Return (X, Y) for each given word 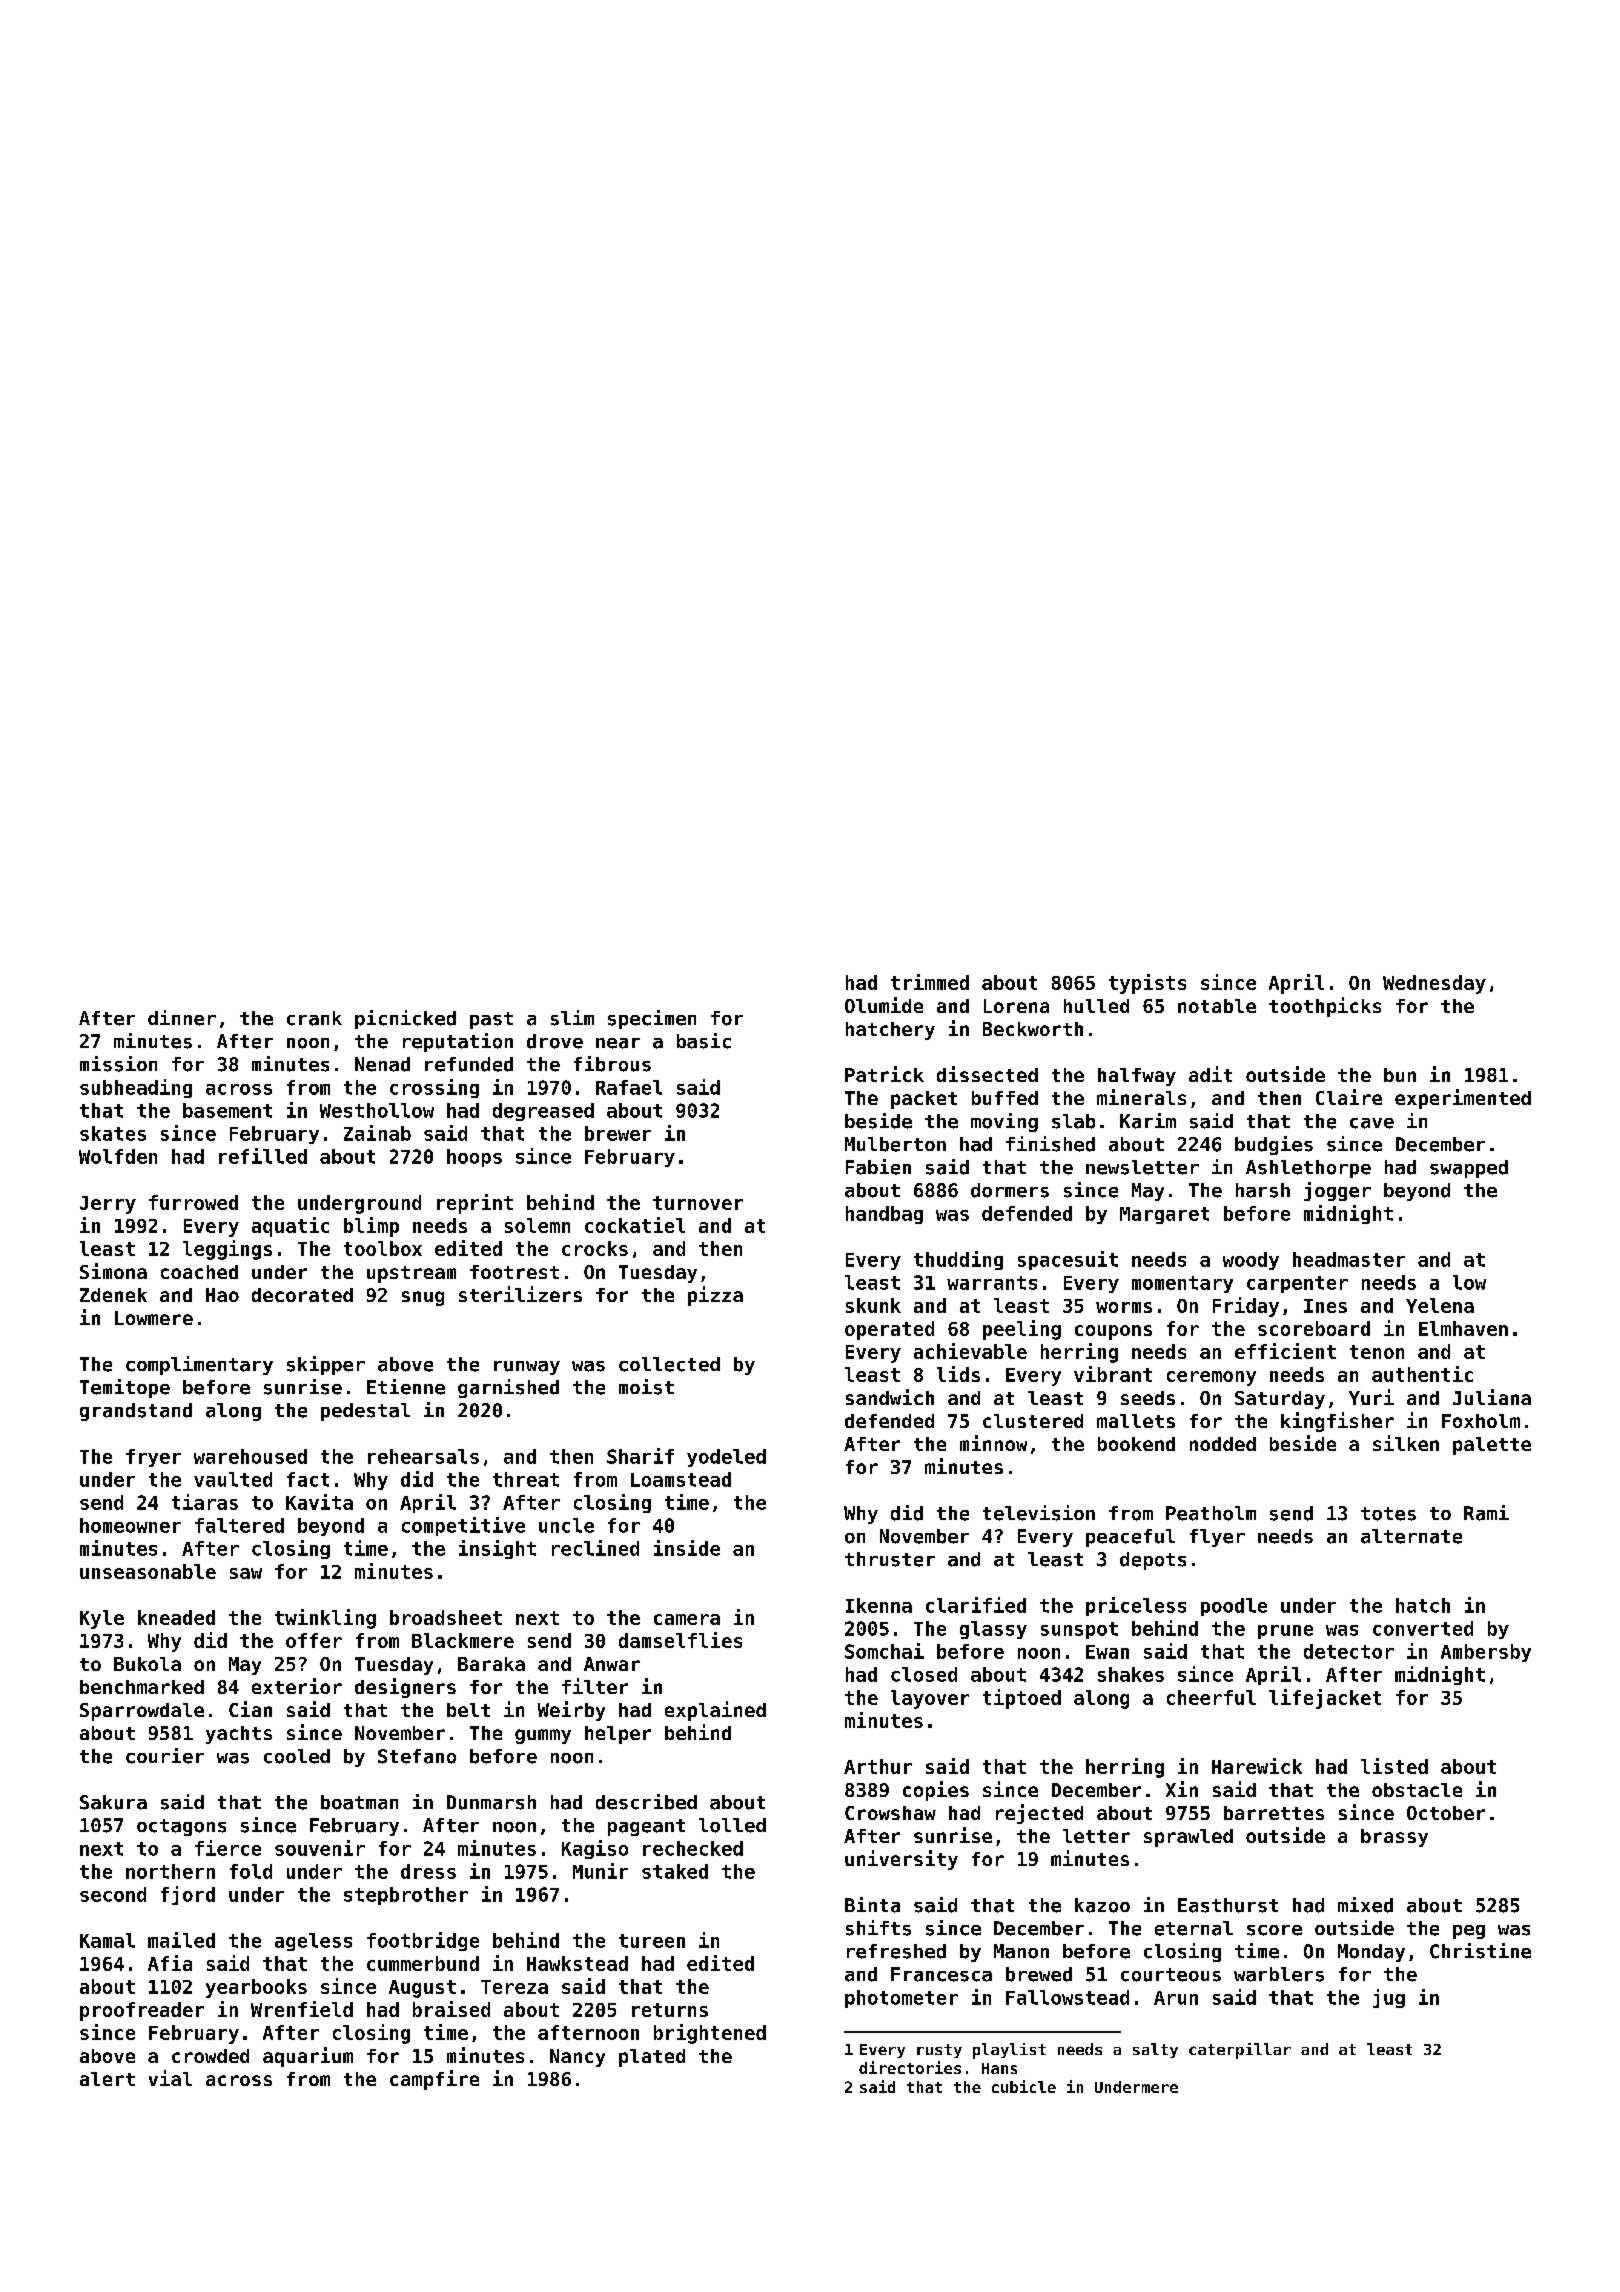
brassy (1394, 1838)
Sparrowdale (142, 1712)
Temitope (125, 1388)
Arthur (878, 1766)
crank (314, 1018)
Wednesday (1434, 984)
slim (572, 1018)
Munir (600, 1871)
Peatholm (1211, 1513)
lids (958, 1374)
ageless (313, 1942)
